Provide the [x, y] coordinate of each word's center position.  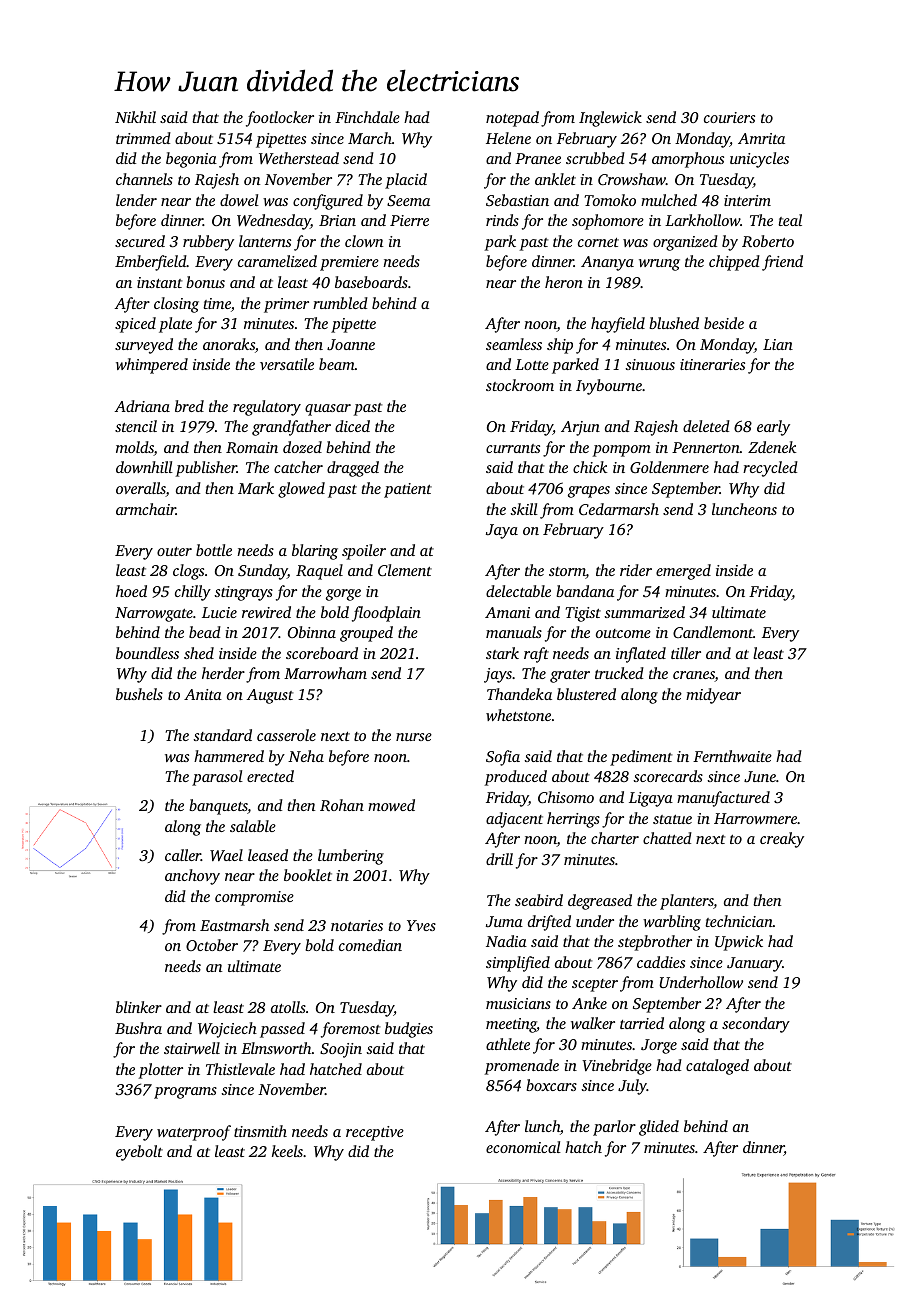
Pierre [409, 220]
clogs [188, 572]
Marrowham [325, 673]
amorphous [688, 160]
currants [513, 448]
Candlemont [713, 632]
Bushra [138, 1028]
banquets [218, 807]
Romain [252, 447]
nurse [414, 737]
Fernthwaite [732, 756]
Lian [778, 344]
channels [144, 179]
